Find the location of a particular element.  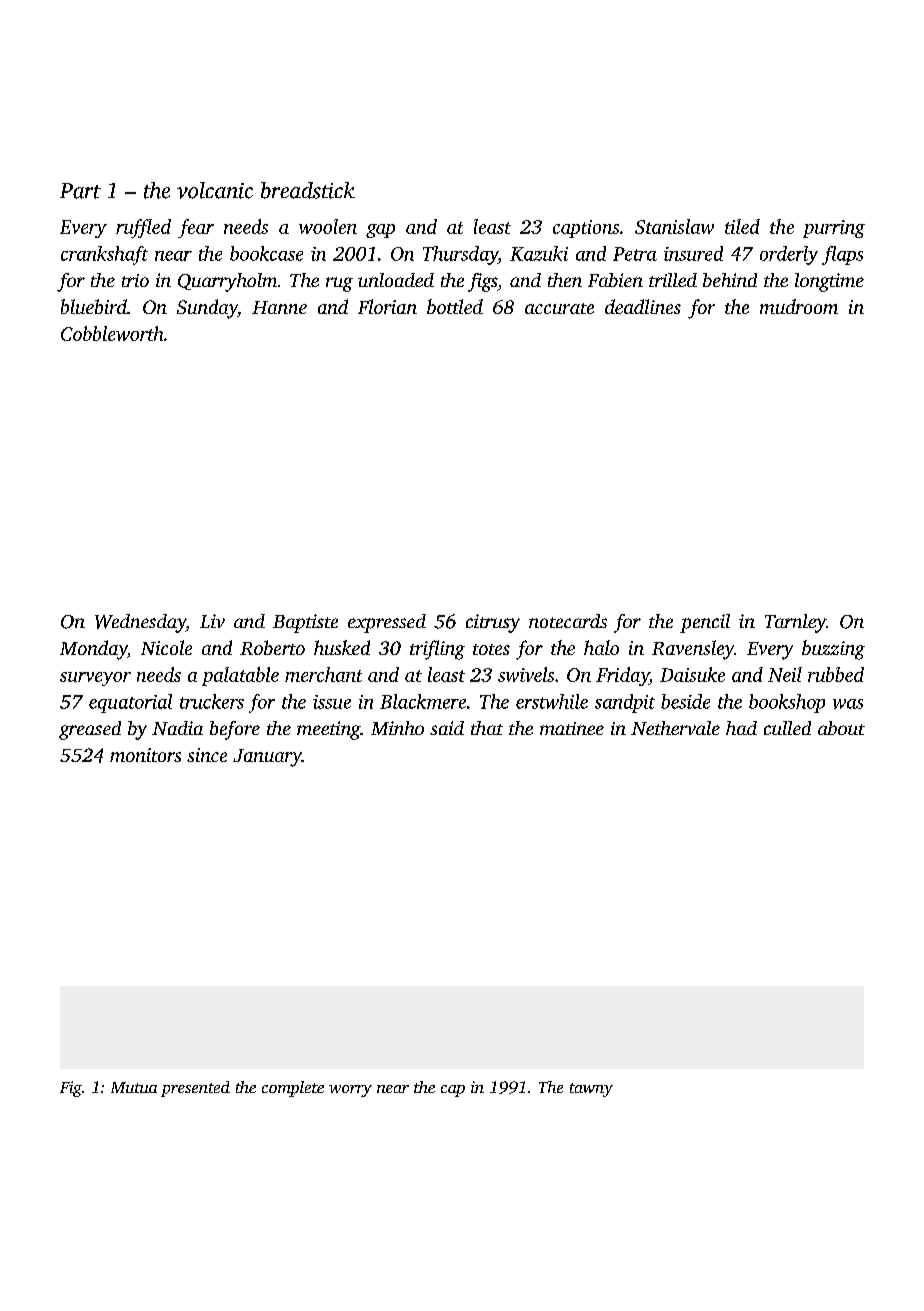

since is located at coordinates (207, 755).
